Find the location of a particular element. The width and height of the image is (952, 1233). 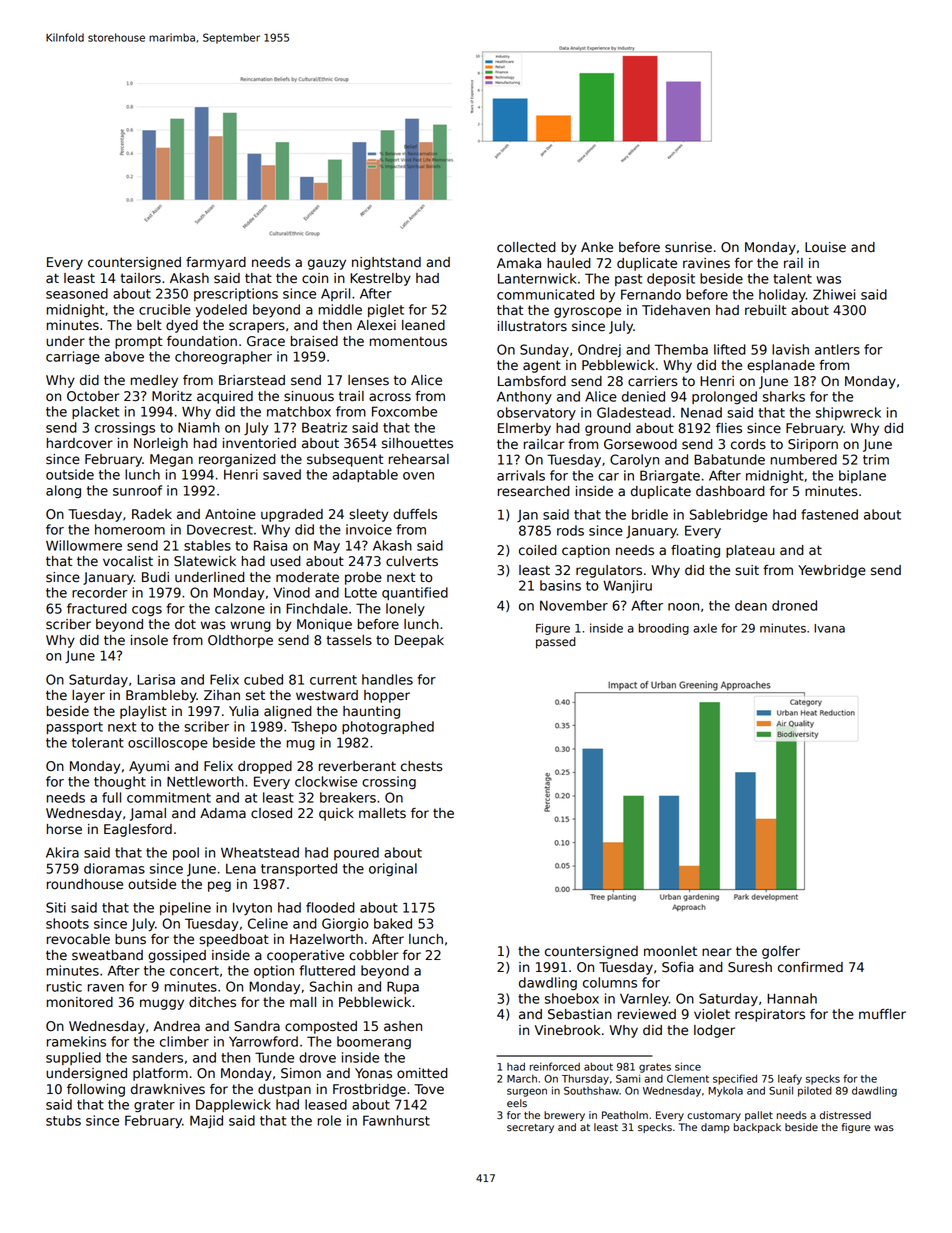

stubs is located at coordinates (63, 1120).
